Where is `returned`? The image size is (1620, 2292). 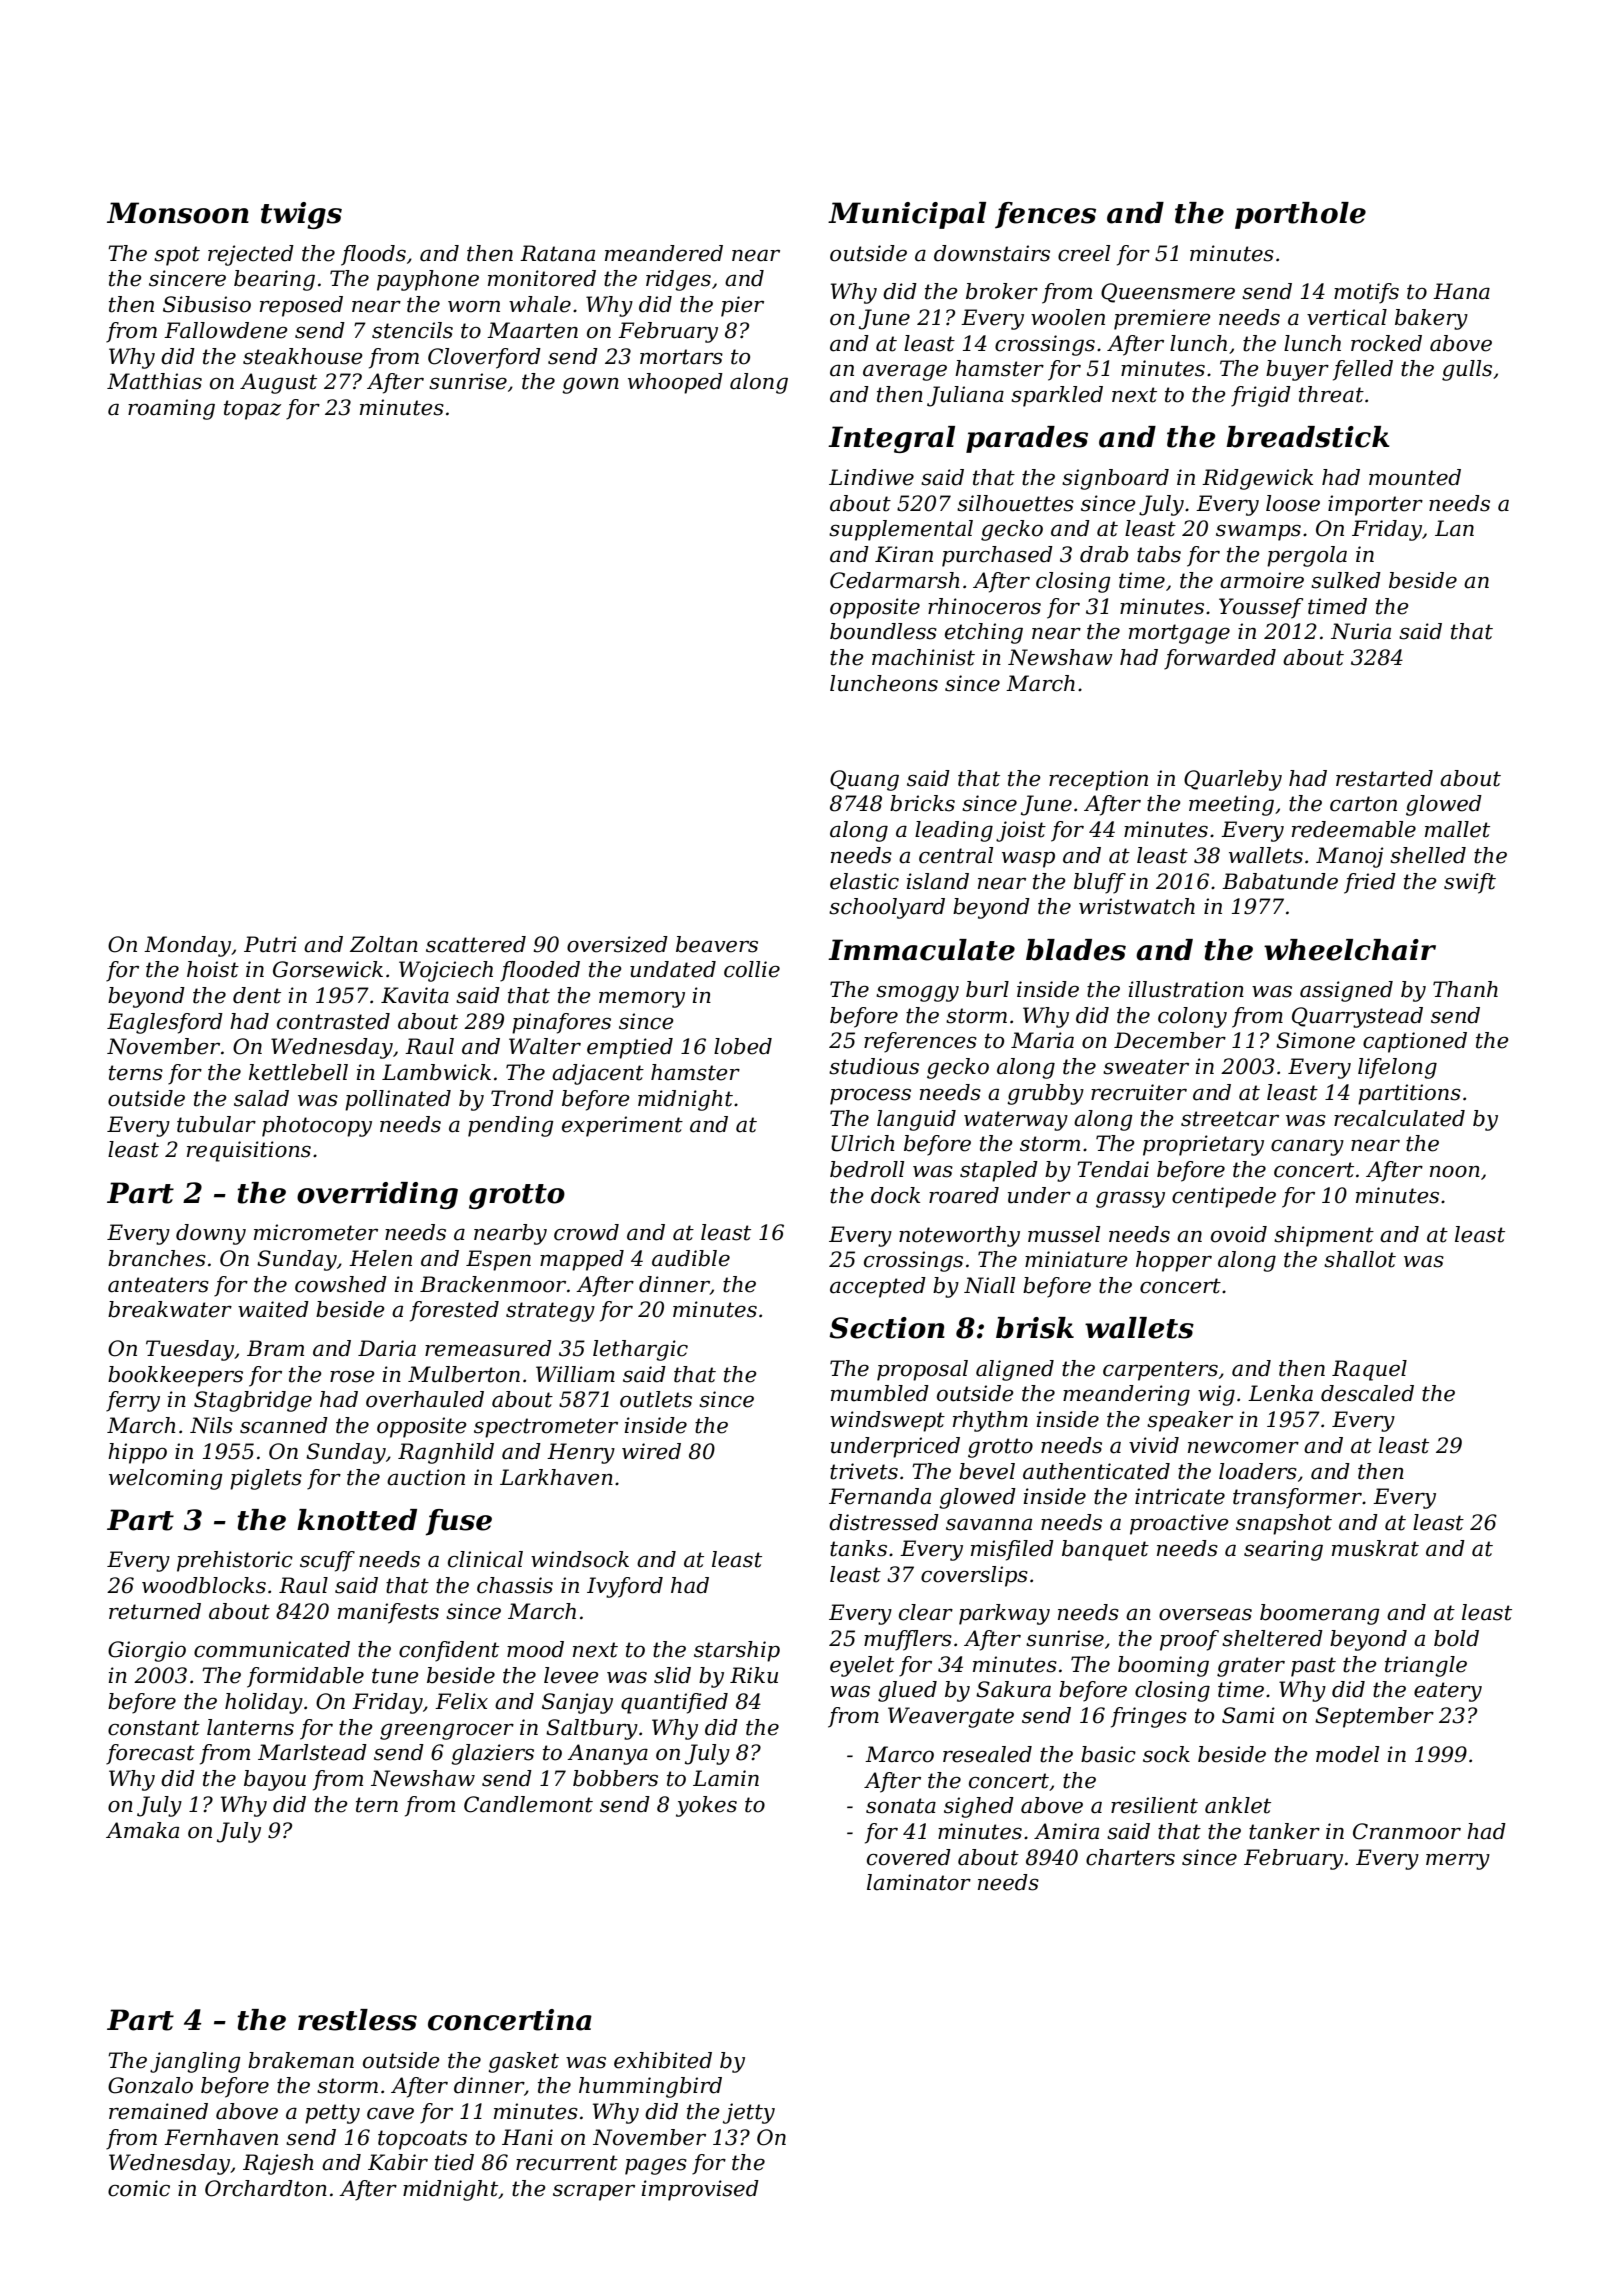 returned is located at coordinates (155, 1611).
